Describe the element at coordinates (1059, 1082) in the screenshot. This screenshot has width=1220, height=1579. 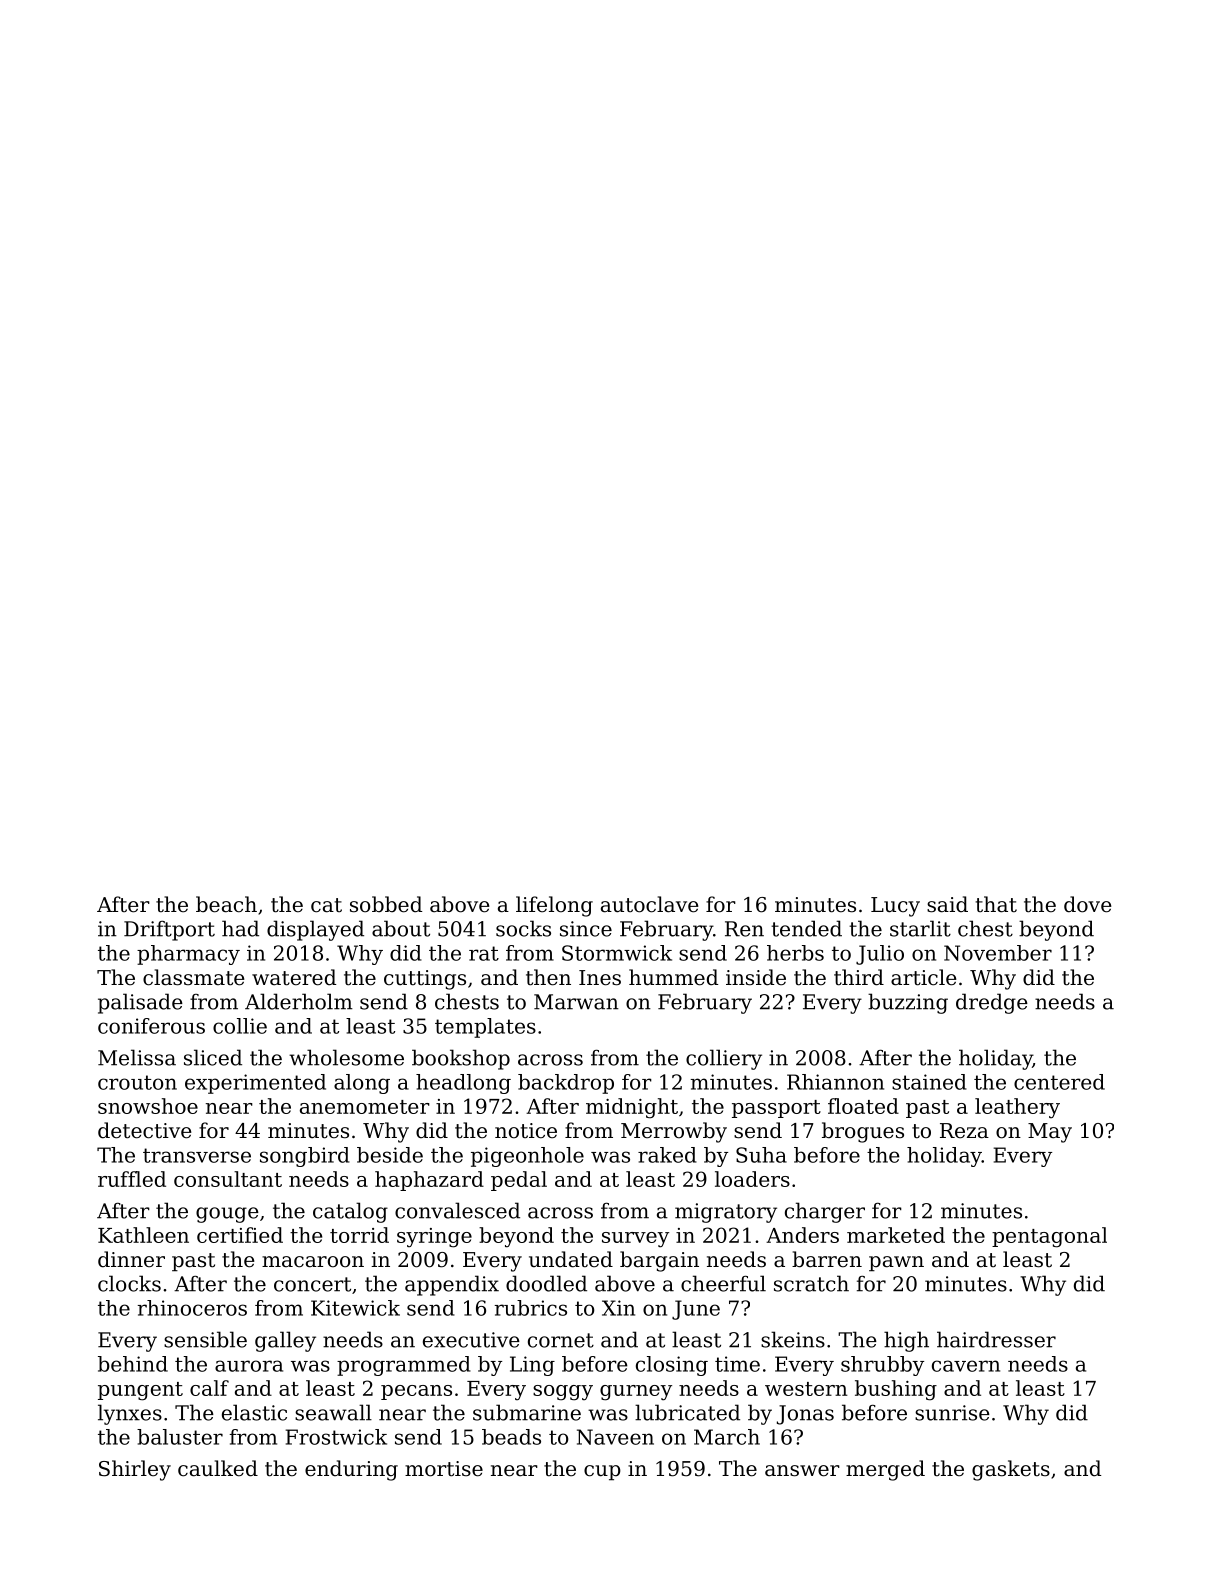
I see `centered` at that location.
